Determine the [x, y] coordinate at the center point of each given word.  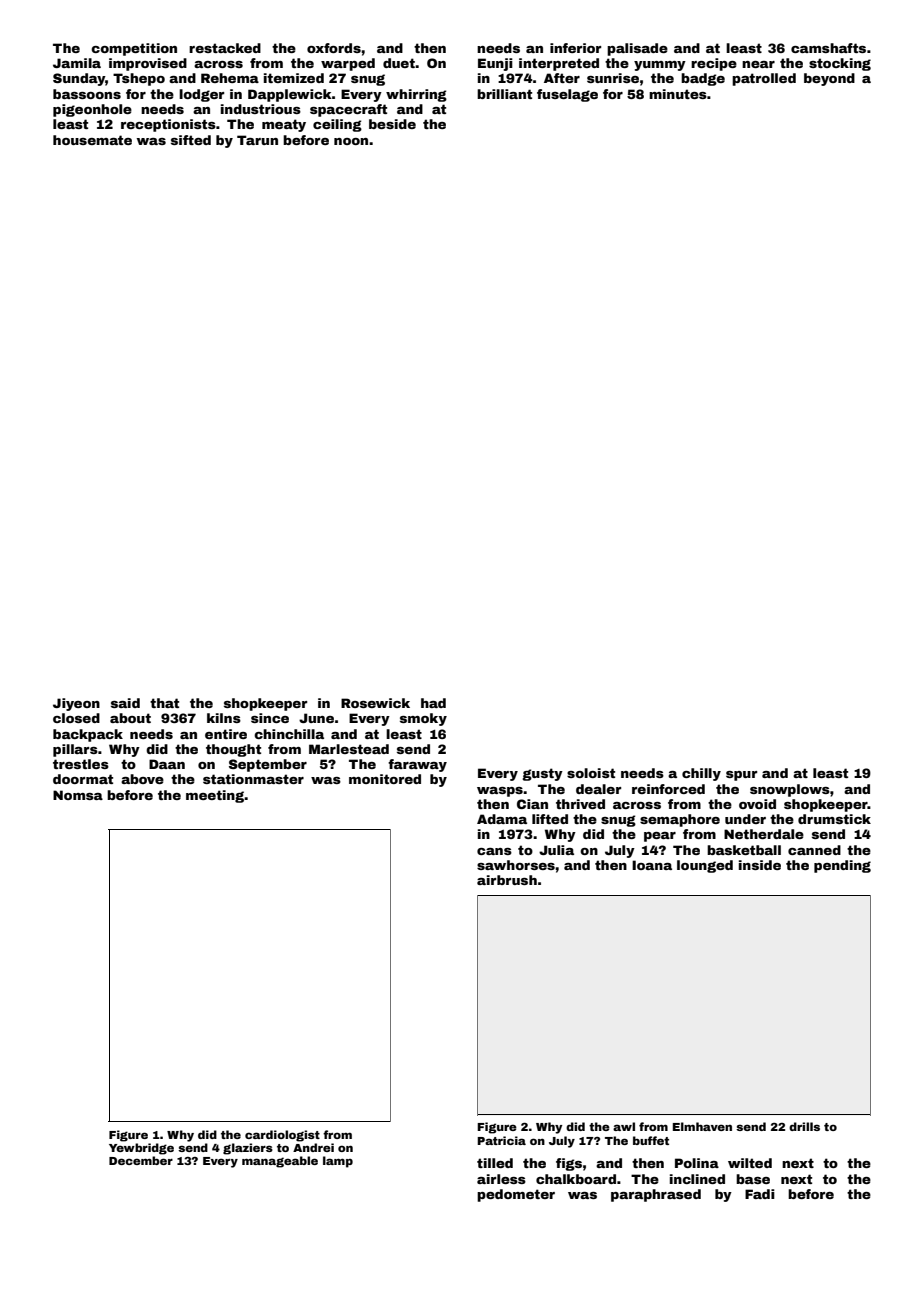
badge [703, 79]
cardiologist [282, 1136]
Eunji [495, 64]
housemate [92, 140]
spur [741, 776]
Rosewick [375, 703]
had [433, 703]
